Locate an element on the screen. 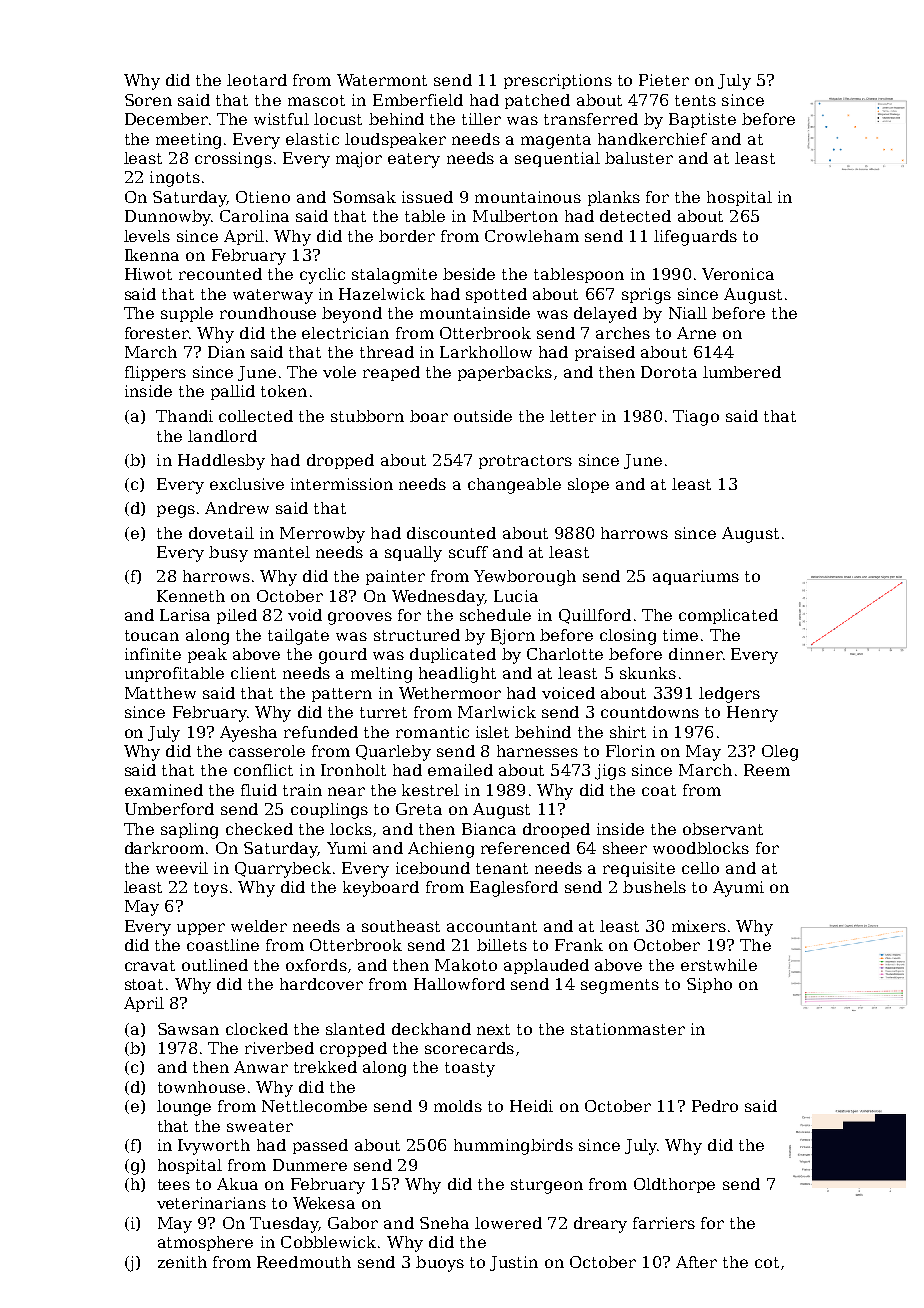  After is located at coordinates (696, 1262).
